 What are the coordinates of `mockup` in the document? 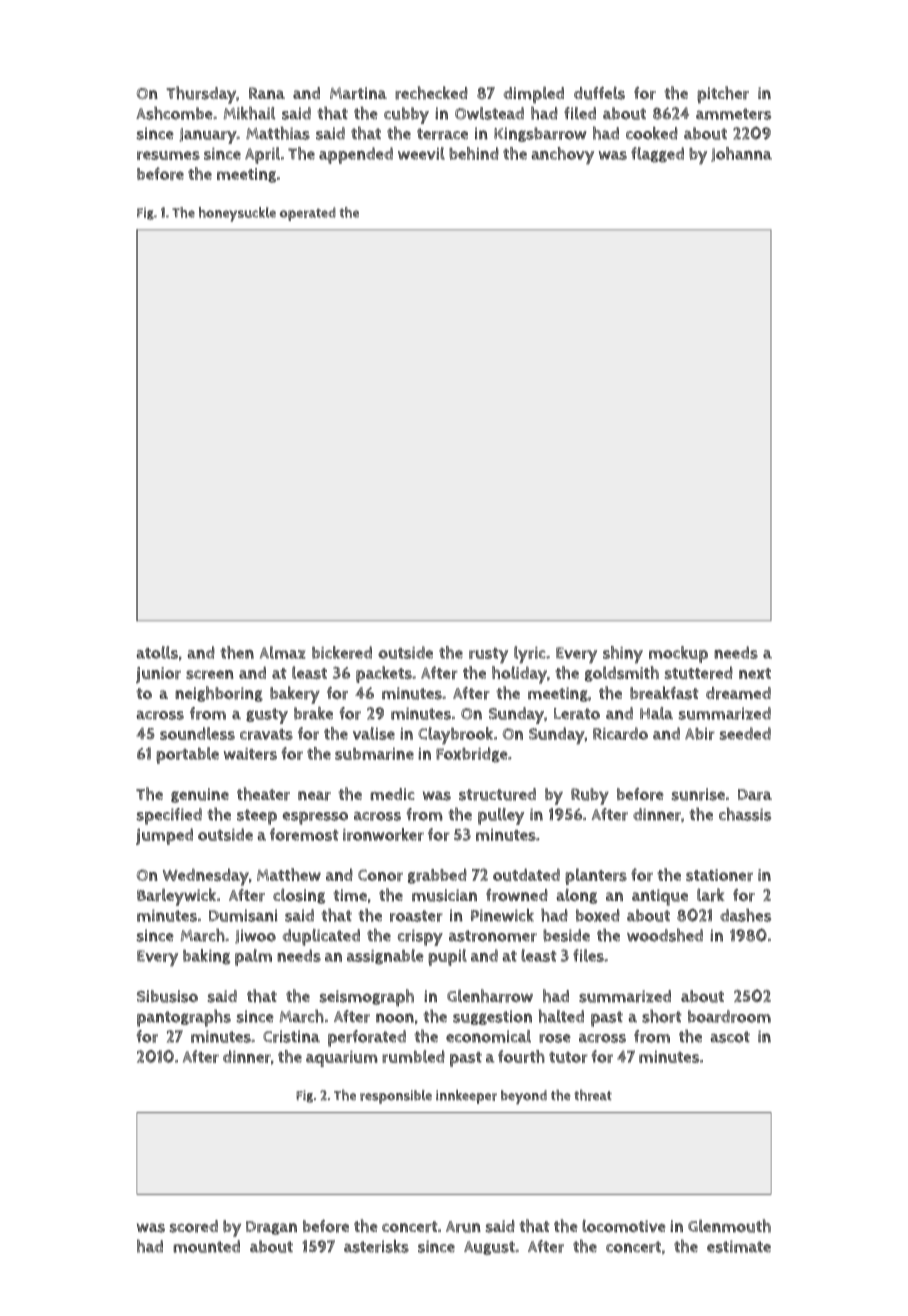 It's located at (678, 654).
